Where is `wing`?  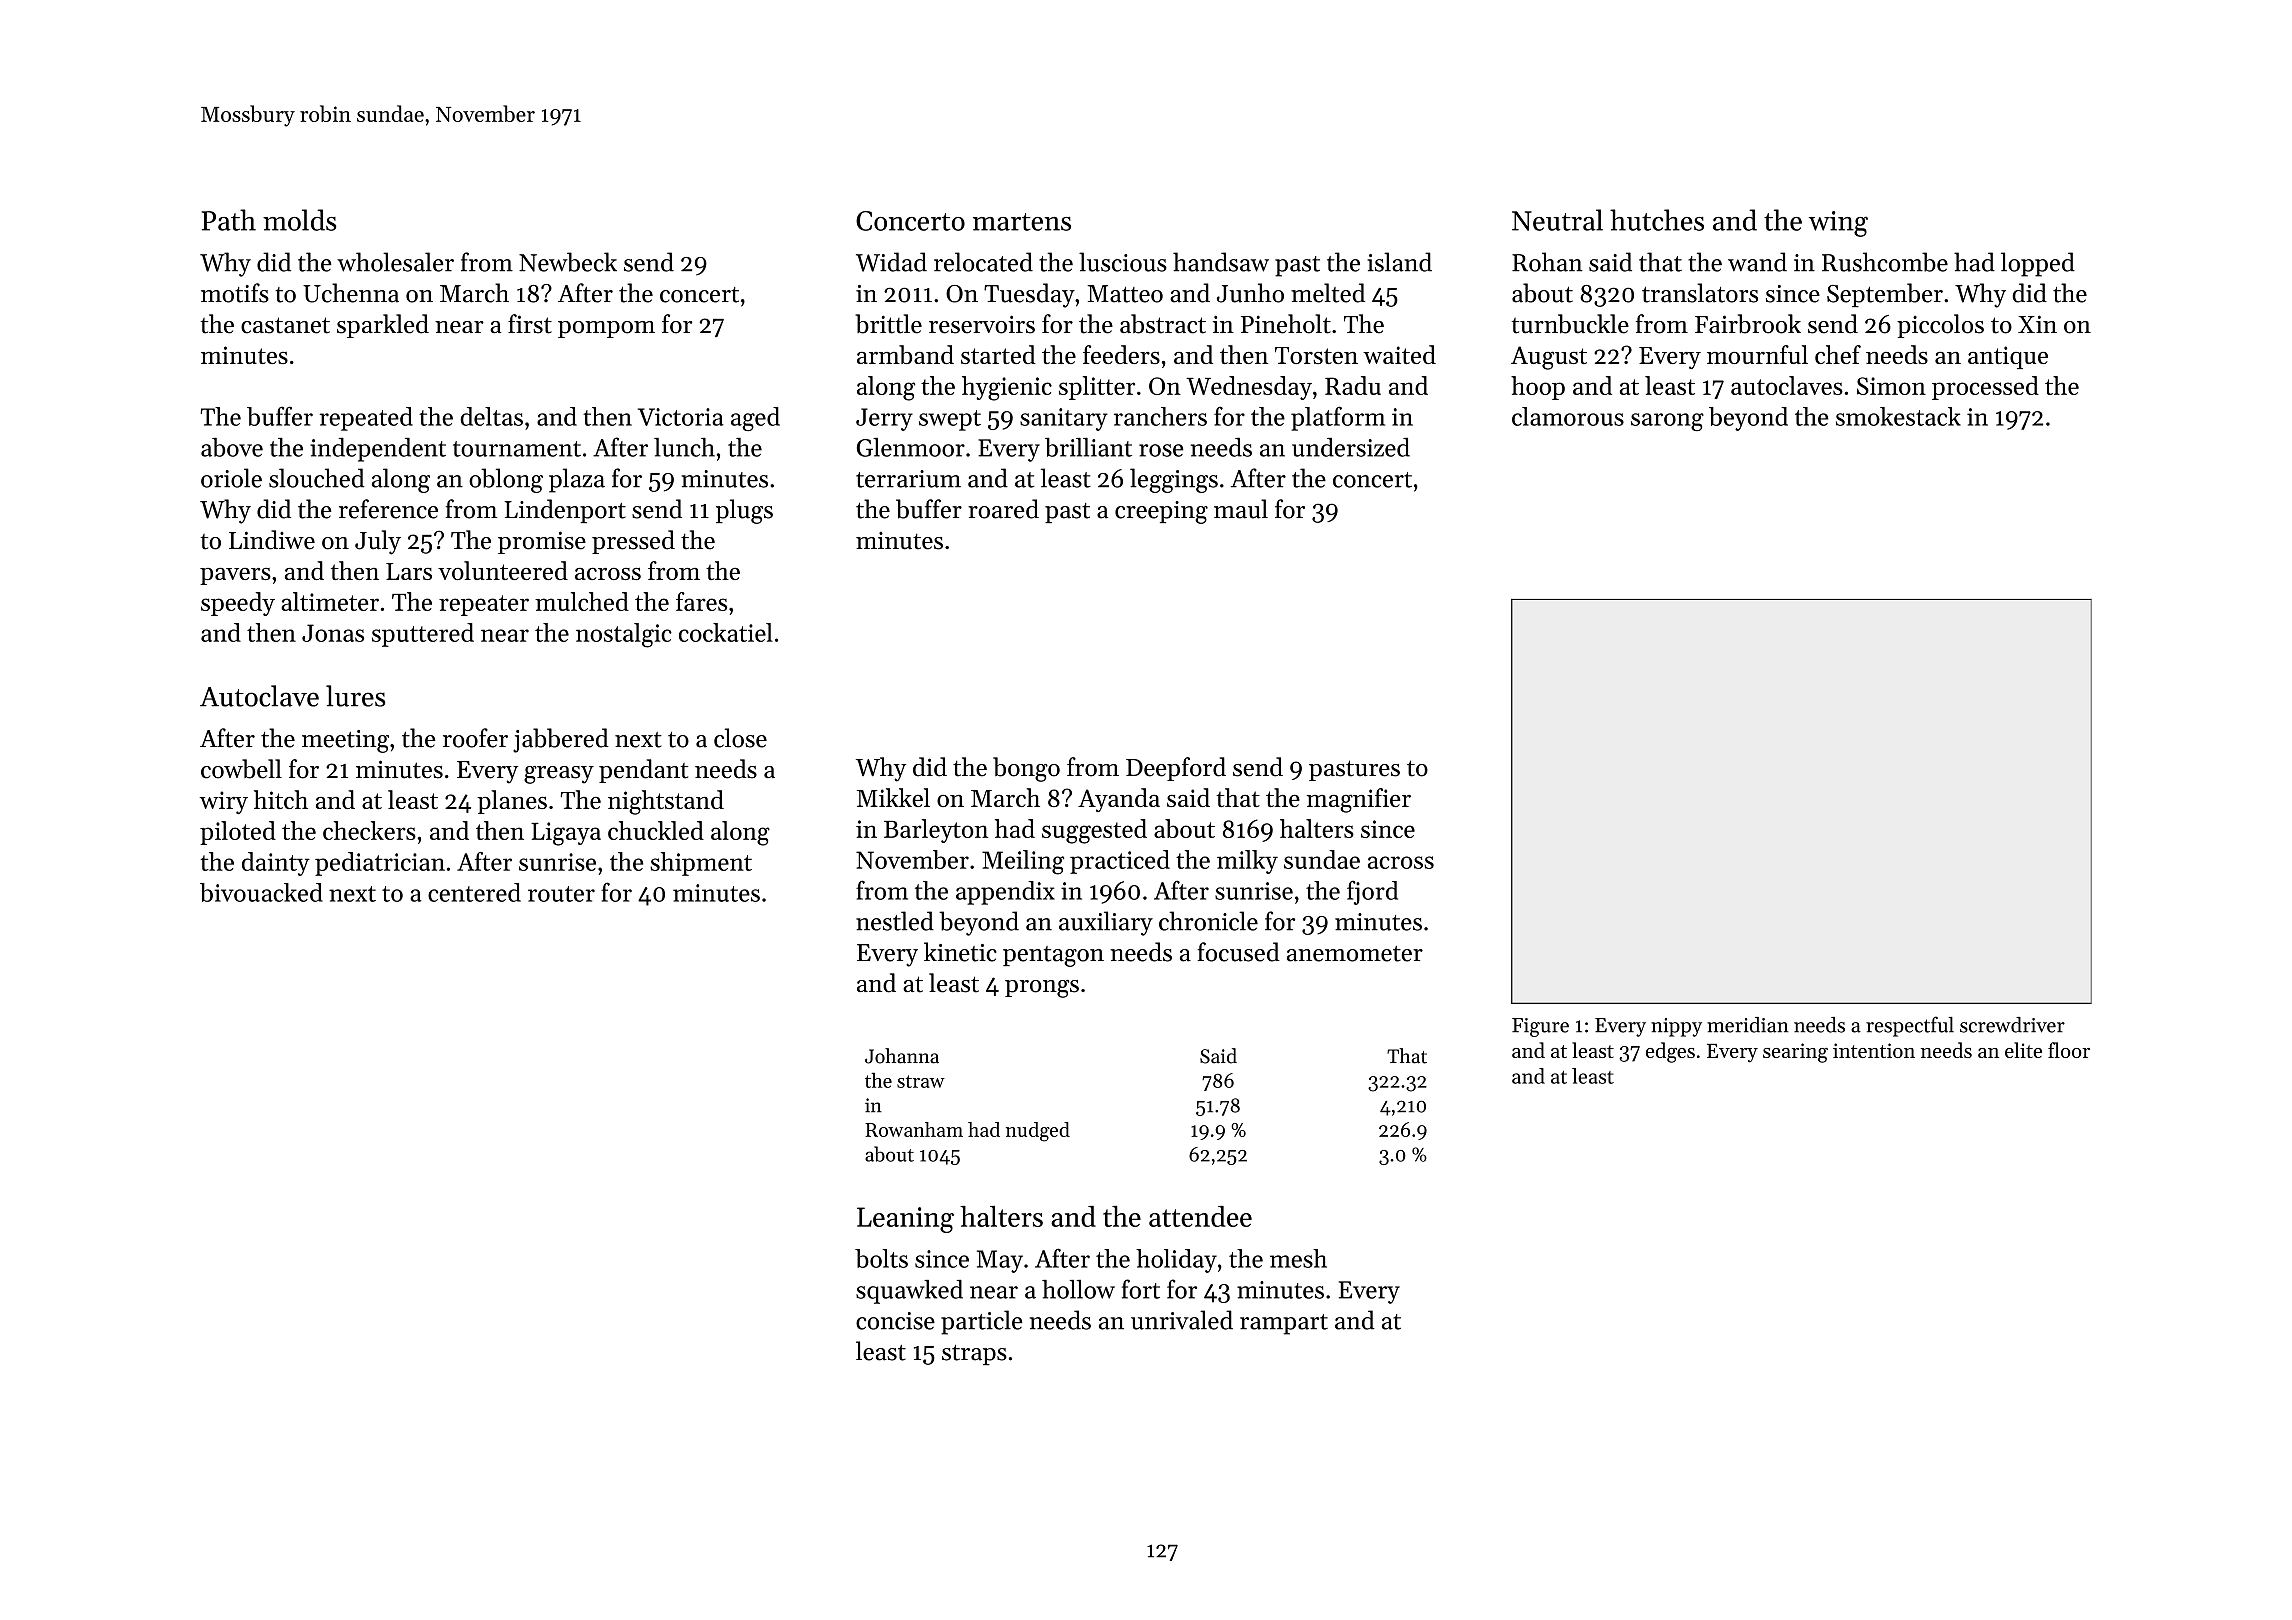 wing is located at coordinates (1838, 224).
